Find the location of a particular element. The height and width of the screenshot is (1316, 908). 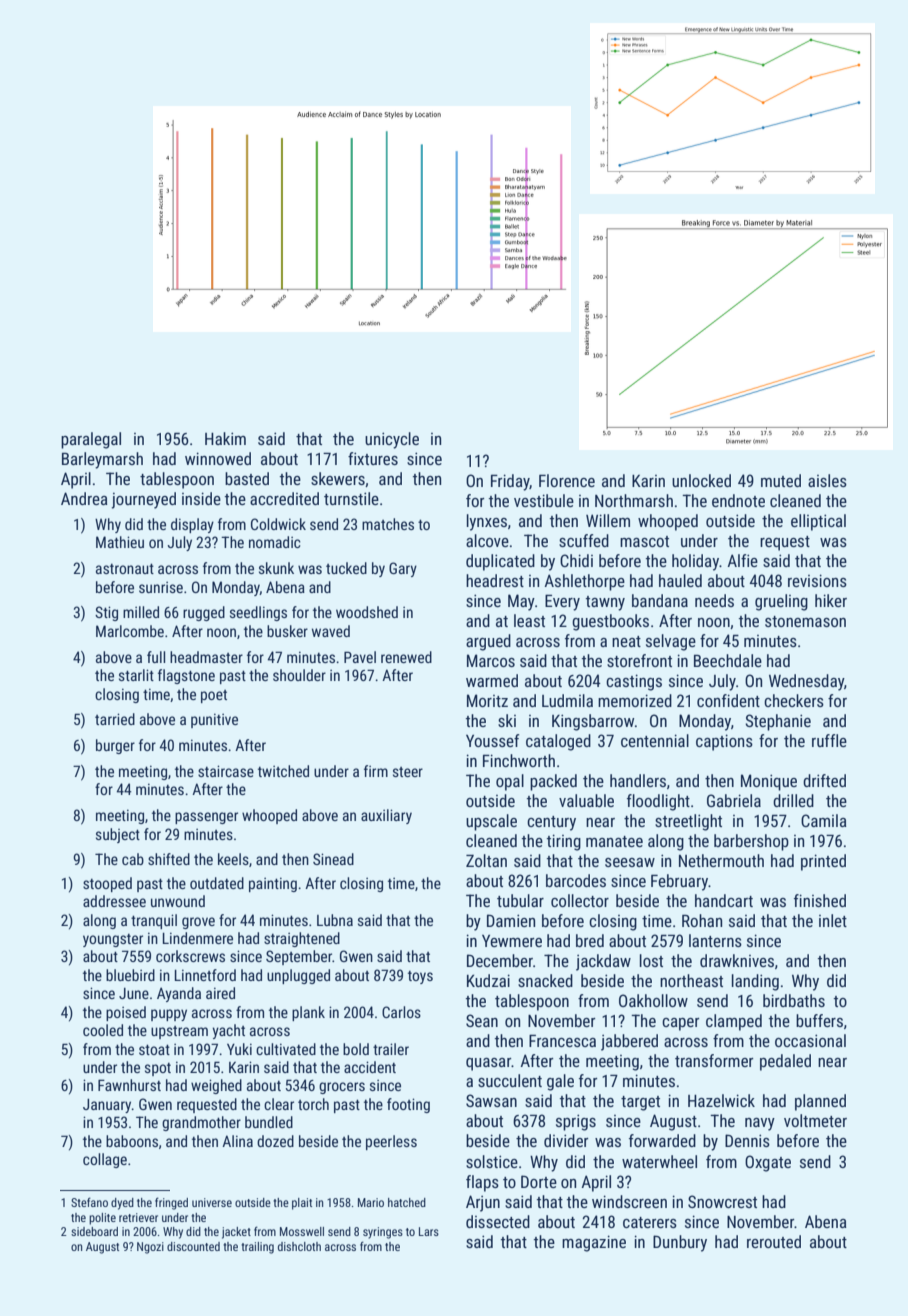

landing is located at coordinates (755, 982).
